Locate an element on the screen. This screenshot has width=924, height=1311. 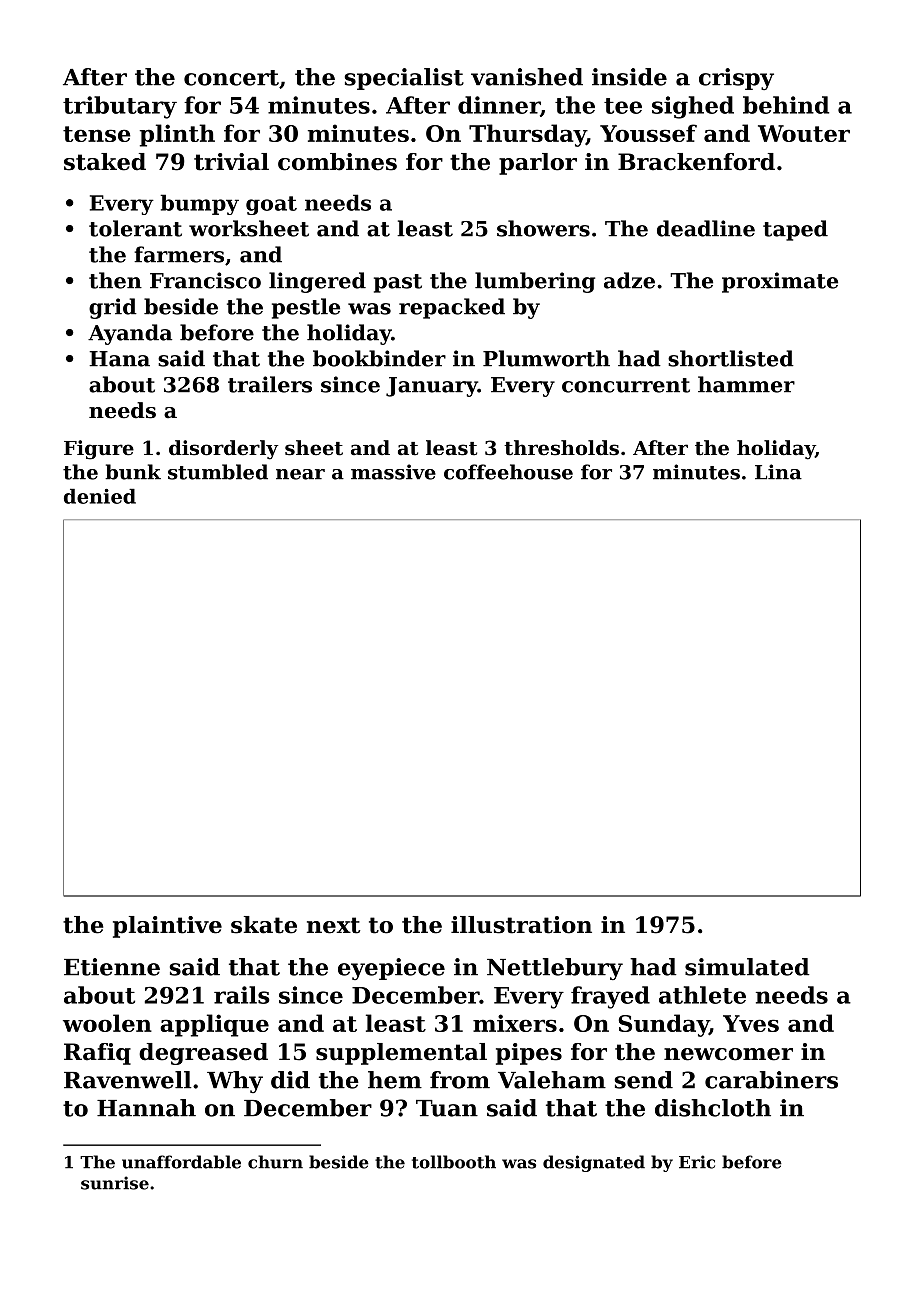
deadline is located at coordinates (706, 228).
